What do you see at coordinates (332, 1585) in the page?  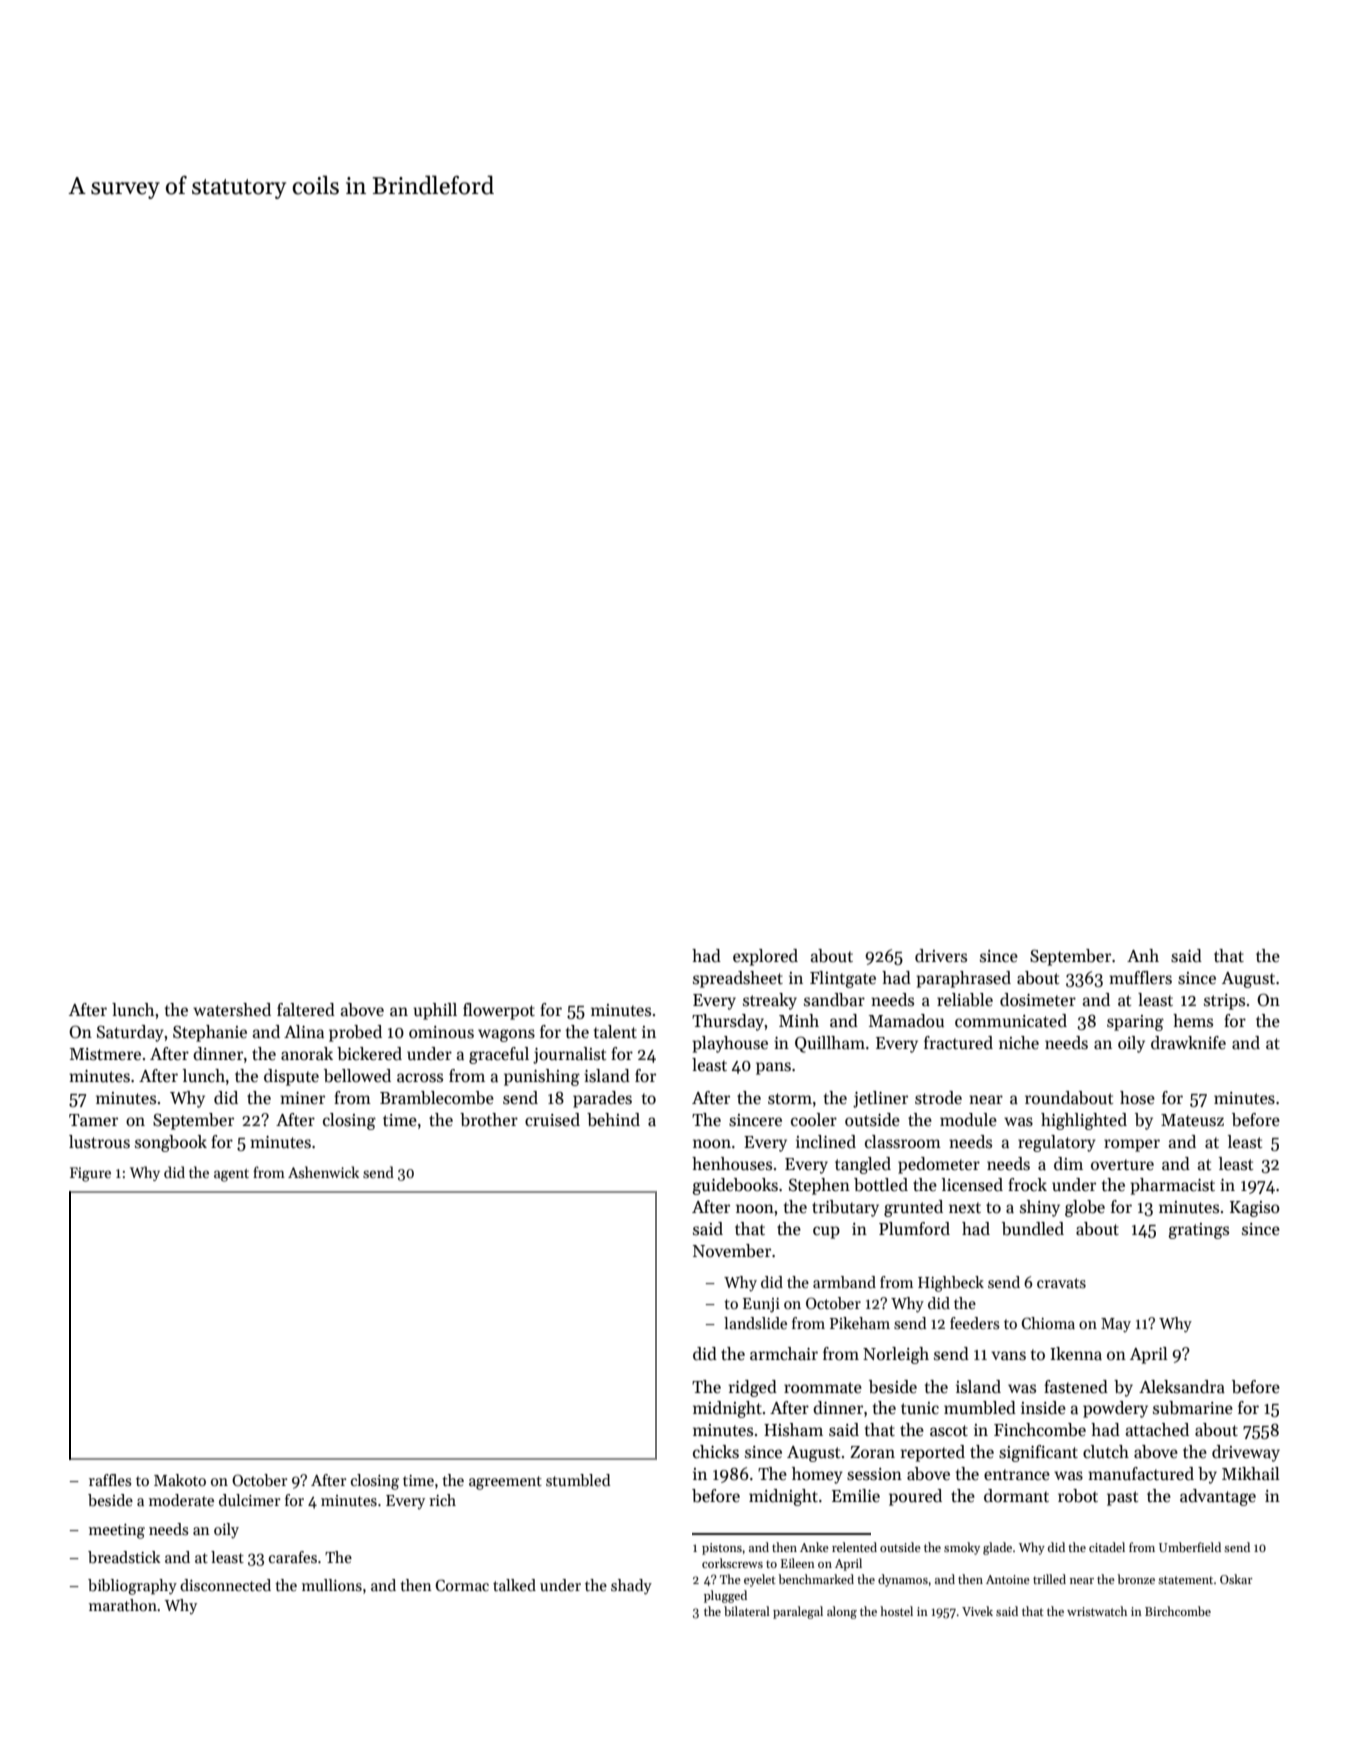 I see `mullions` at bounding box center [332, 1585].
